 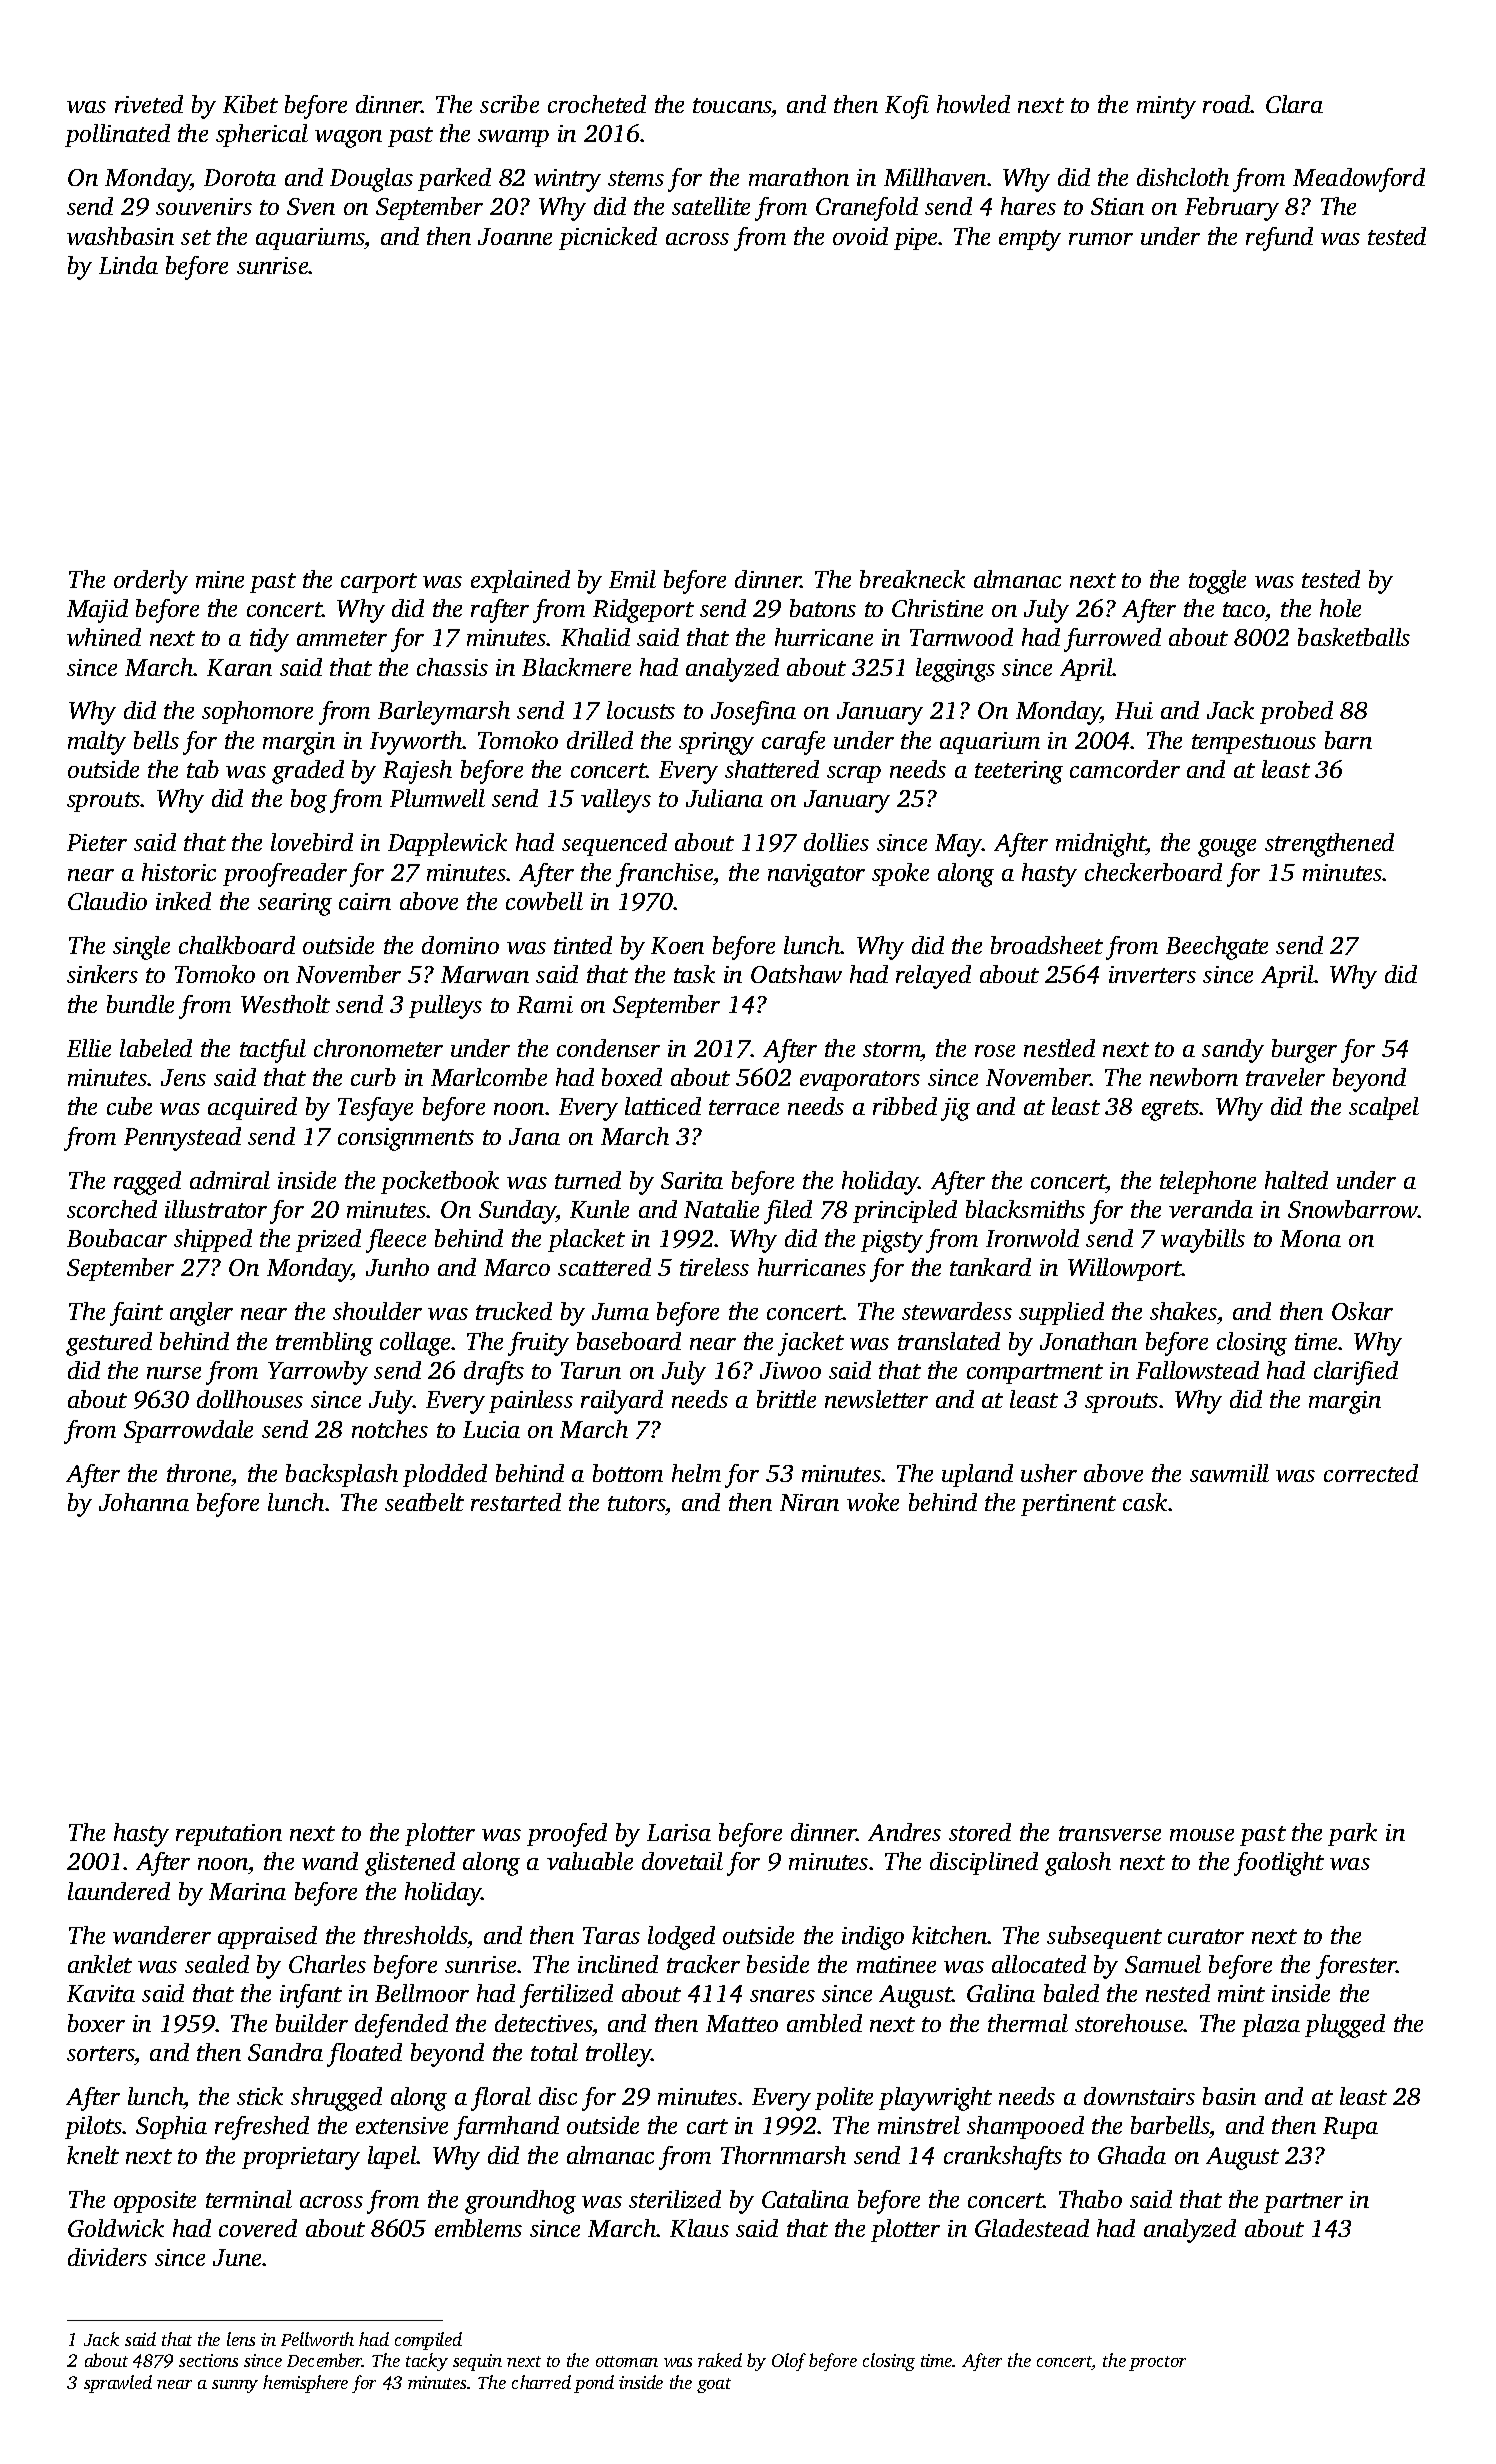 I want to click on Clara, so click(x=1294, y=104).
